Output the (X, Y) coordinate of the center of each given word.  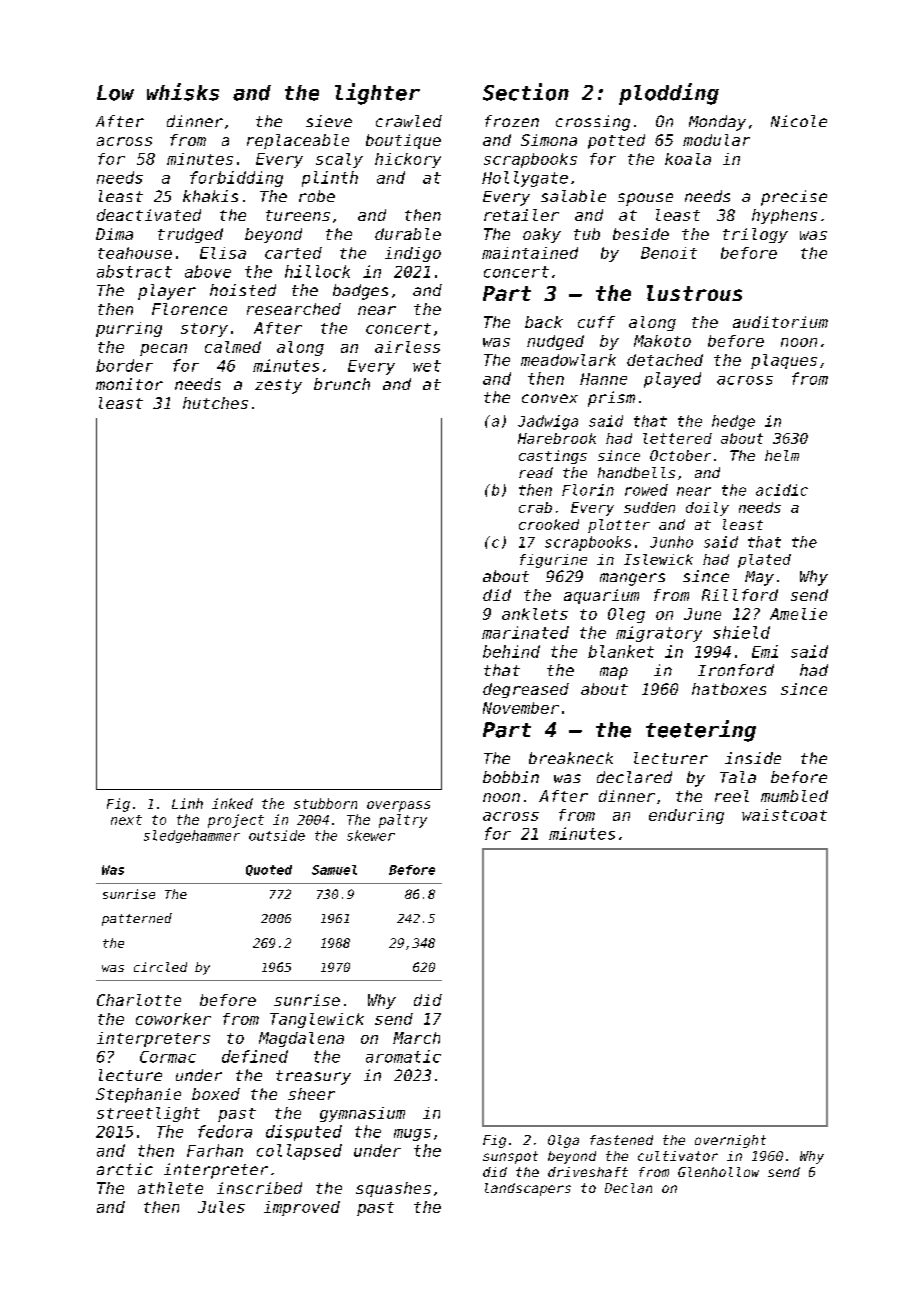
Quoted (269, 870)
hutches (215, 403)
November (521, 708)
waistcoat (784, 815)
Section (526, 92)
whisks (183, 92)
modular (716, 140)
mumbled (794, 796)
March (416, 1038)
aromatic (403, 1056)
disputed (304, 1133)
